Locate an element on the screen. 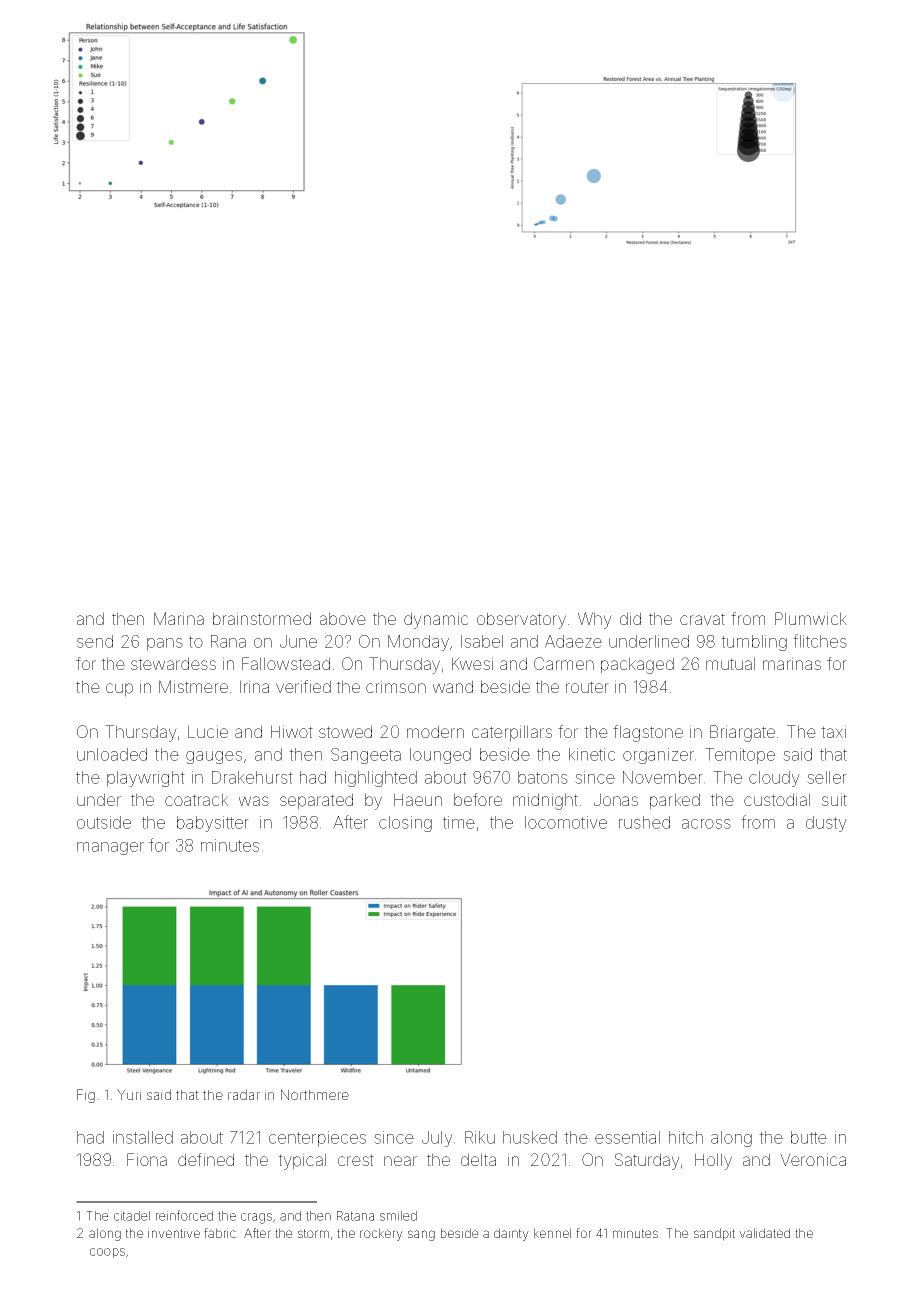  closing is located at coordinates (405, 824).
